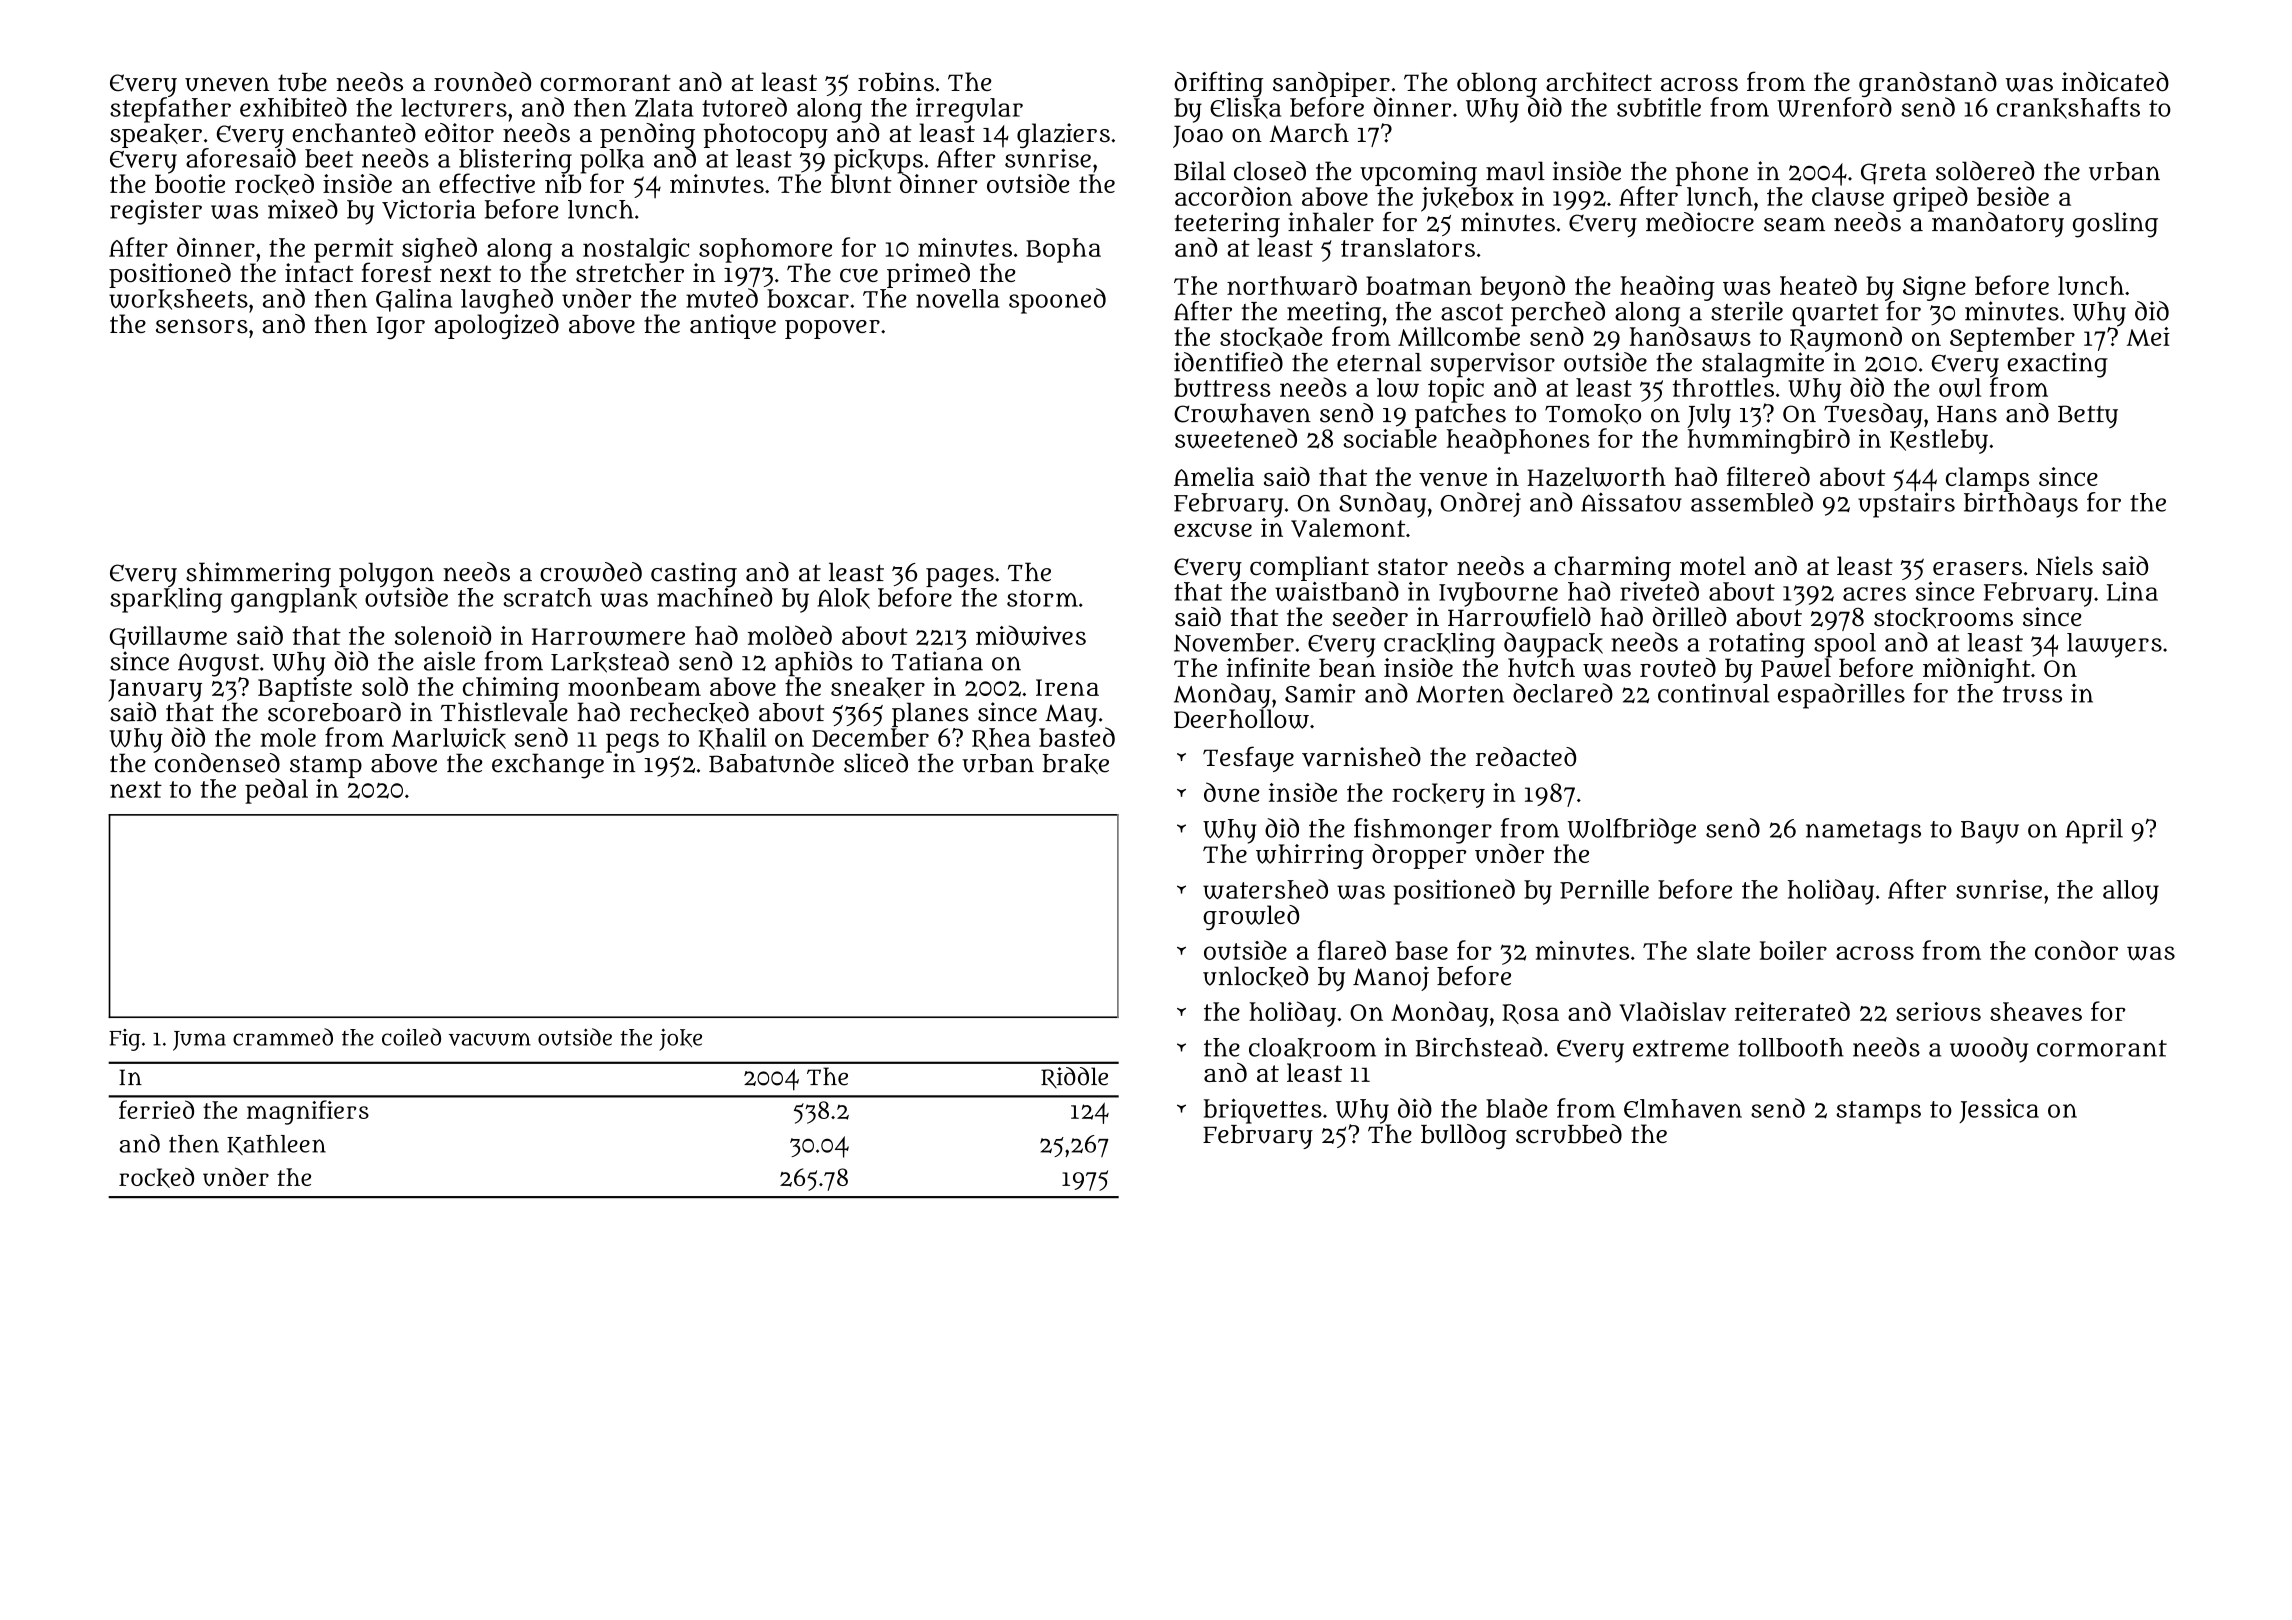  Describe the element at coordinates (1928, 84) in the screenshot. I see `grandstand` at that location.
